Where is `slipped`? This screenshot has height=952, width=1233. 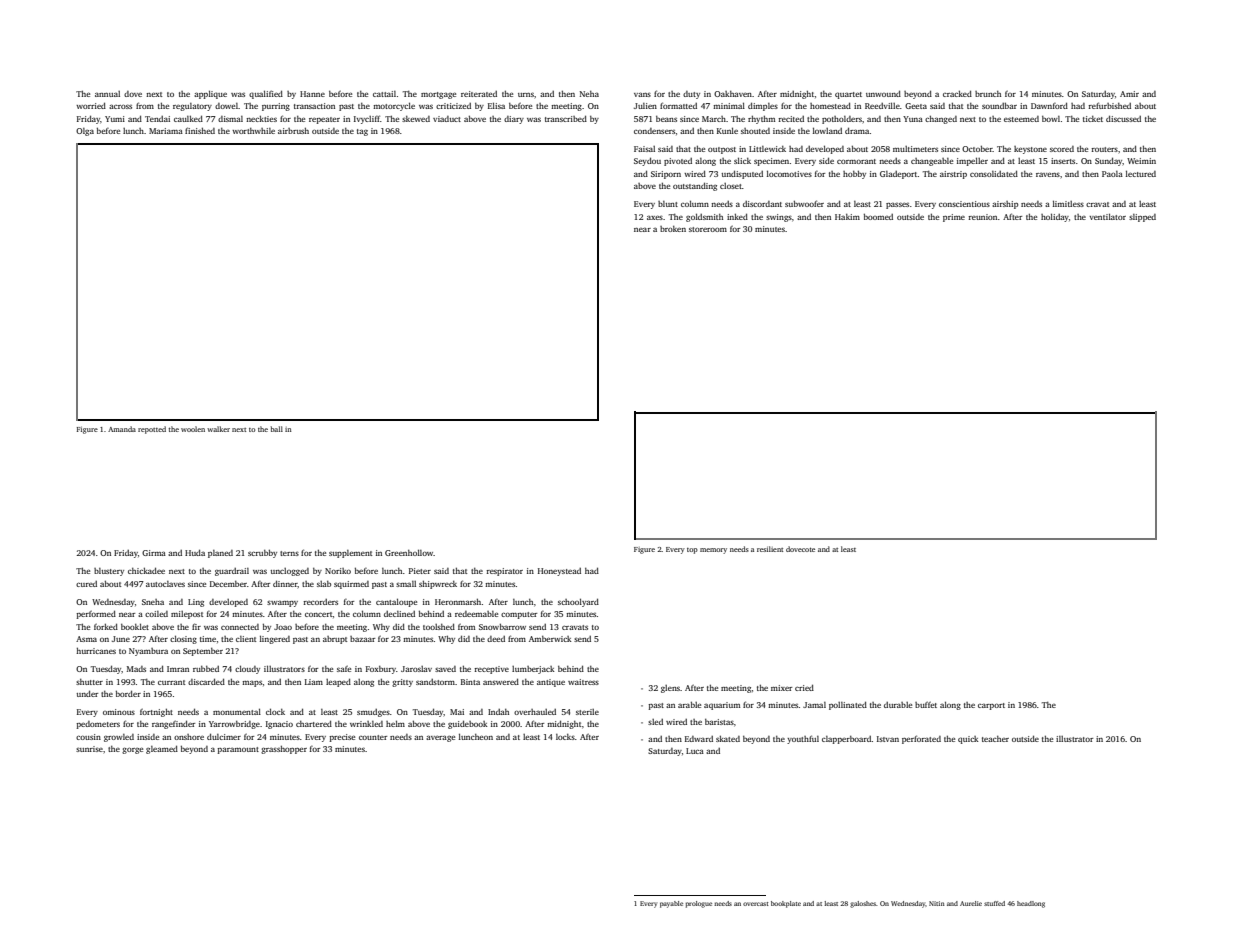 slipped is located at coordinates (1142, 218).
